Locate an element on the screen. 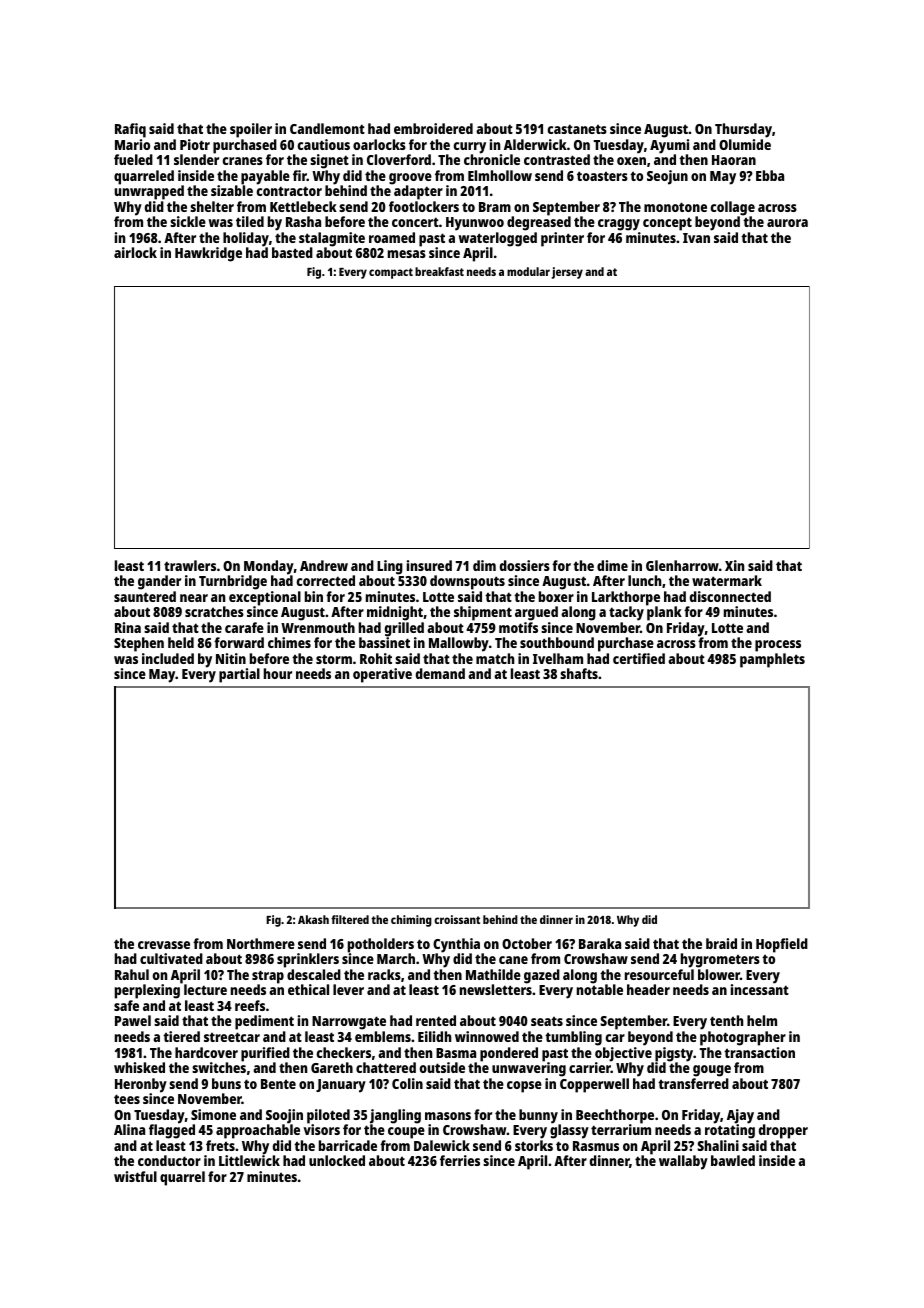 The image size is (924, 1308). trawlers is located at coordinates (190, 565).
